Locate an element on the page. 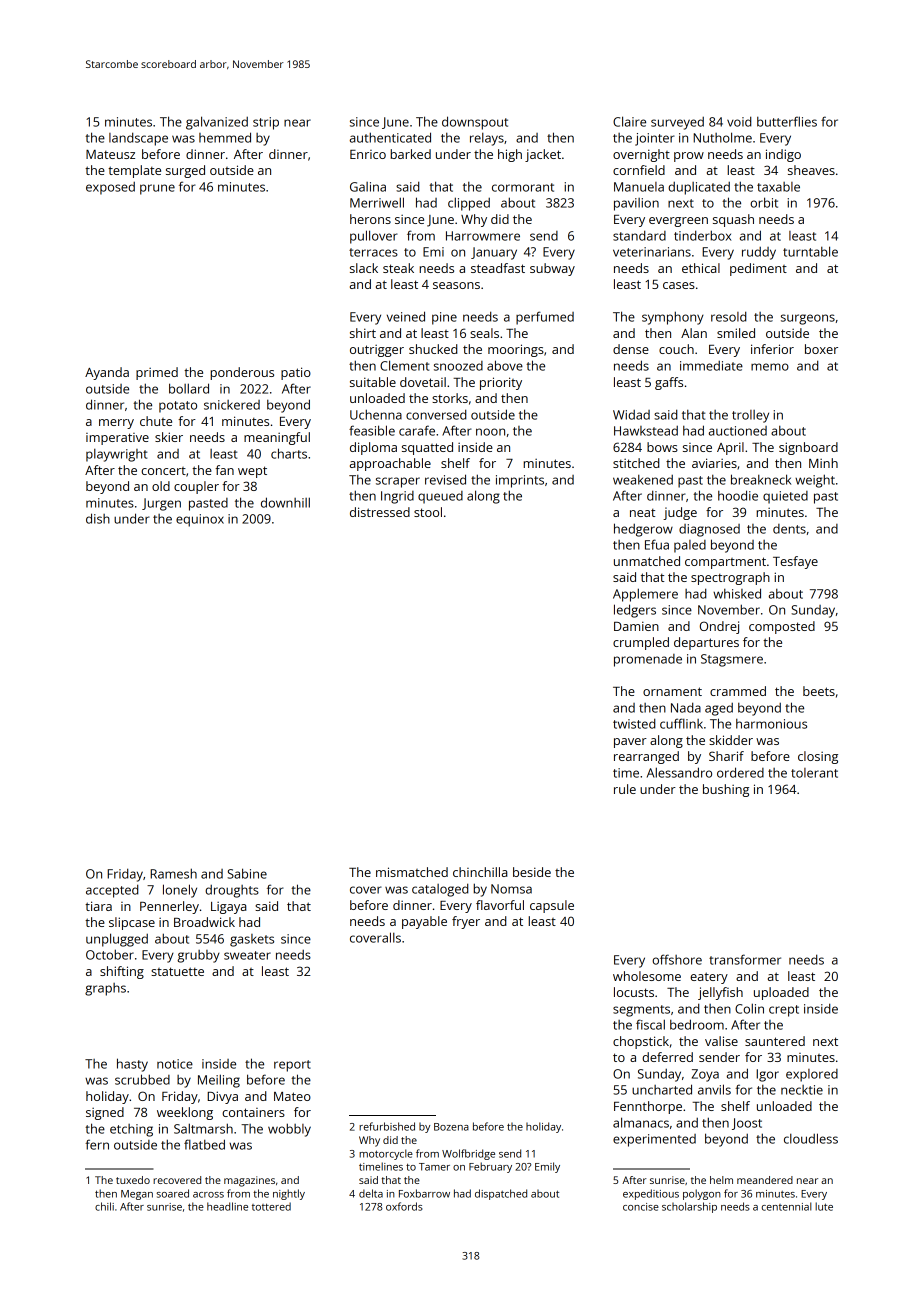 This page has width=924, height=1308. tiara is located at coordinates (98, 906).
